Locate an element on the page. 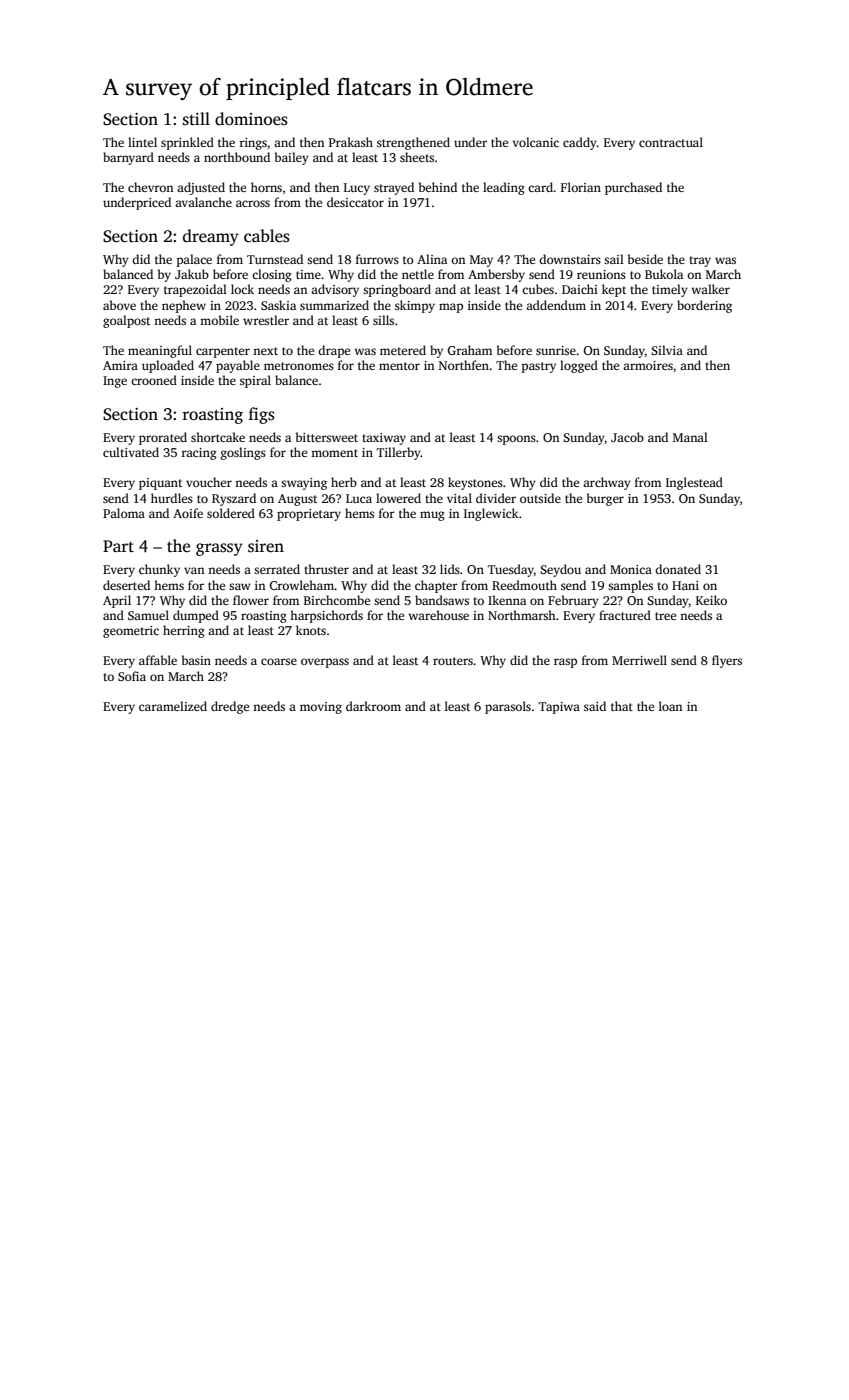 This document has height=1400, width=849. addendum is located at coordinates (556, 305).
